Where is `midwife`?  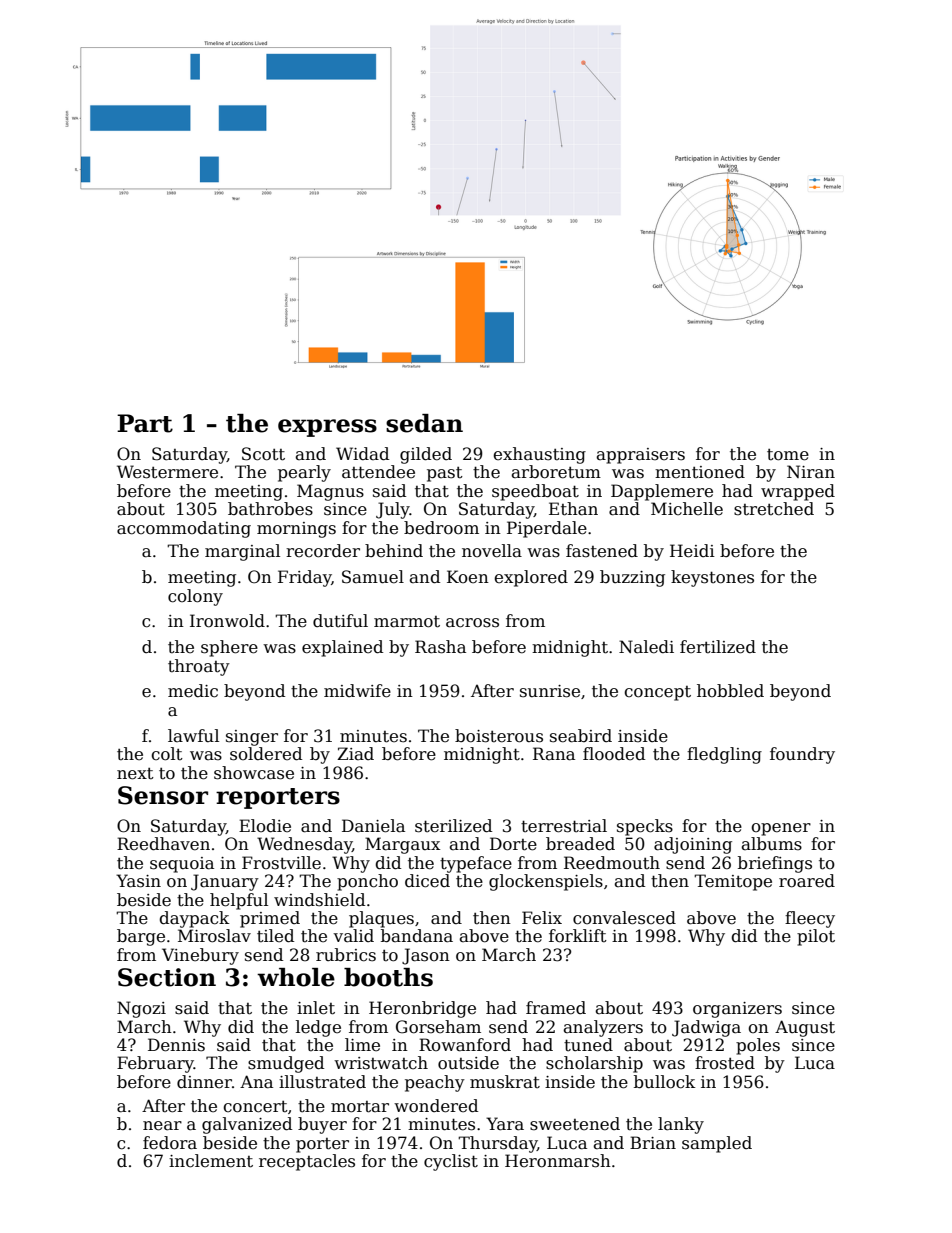
midwife is located at coordinates (357, 691).
